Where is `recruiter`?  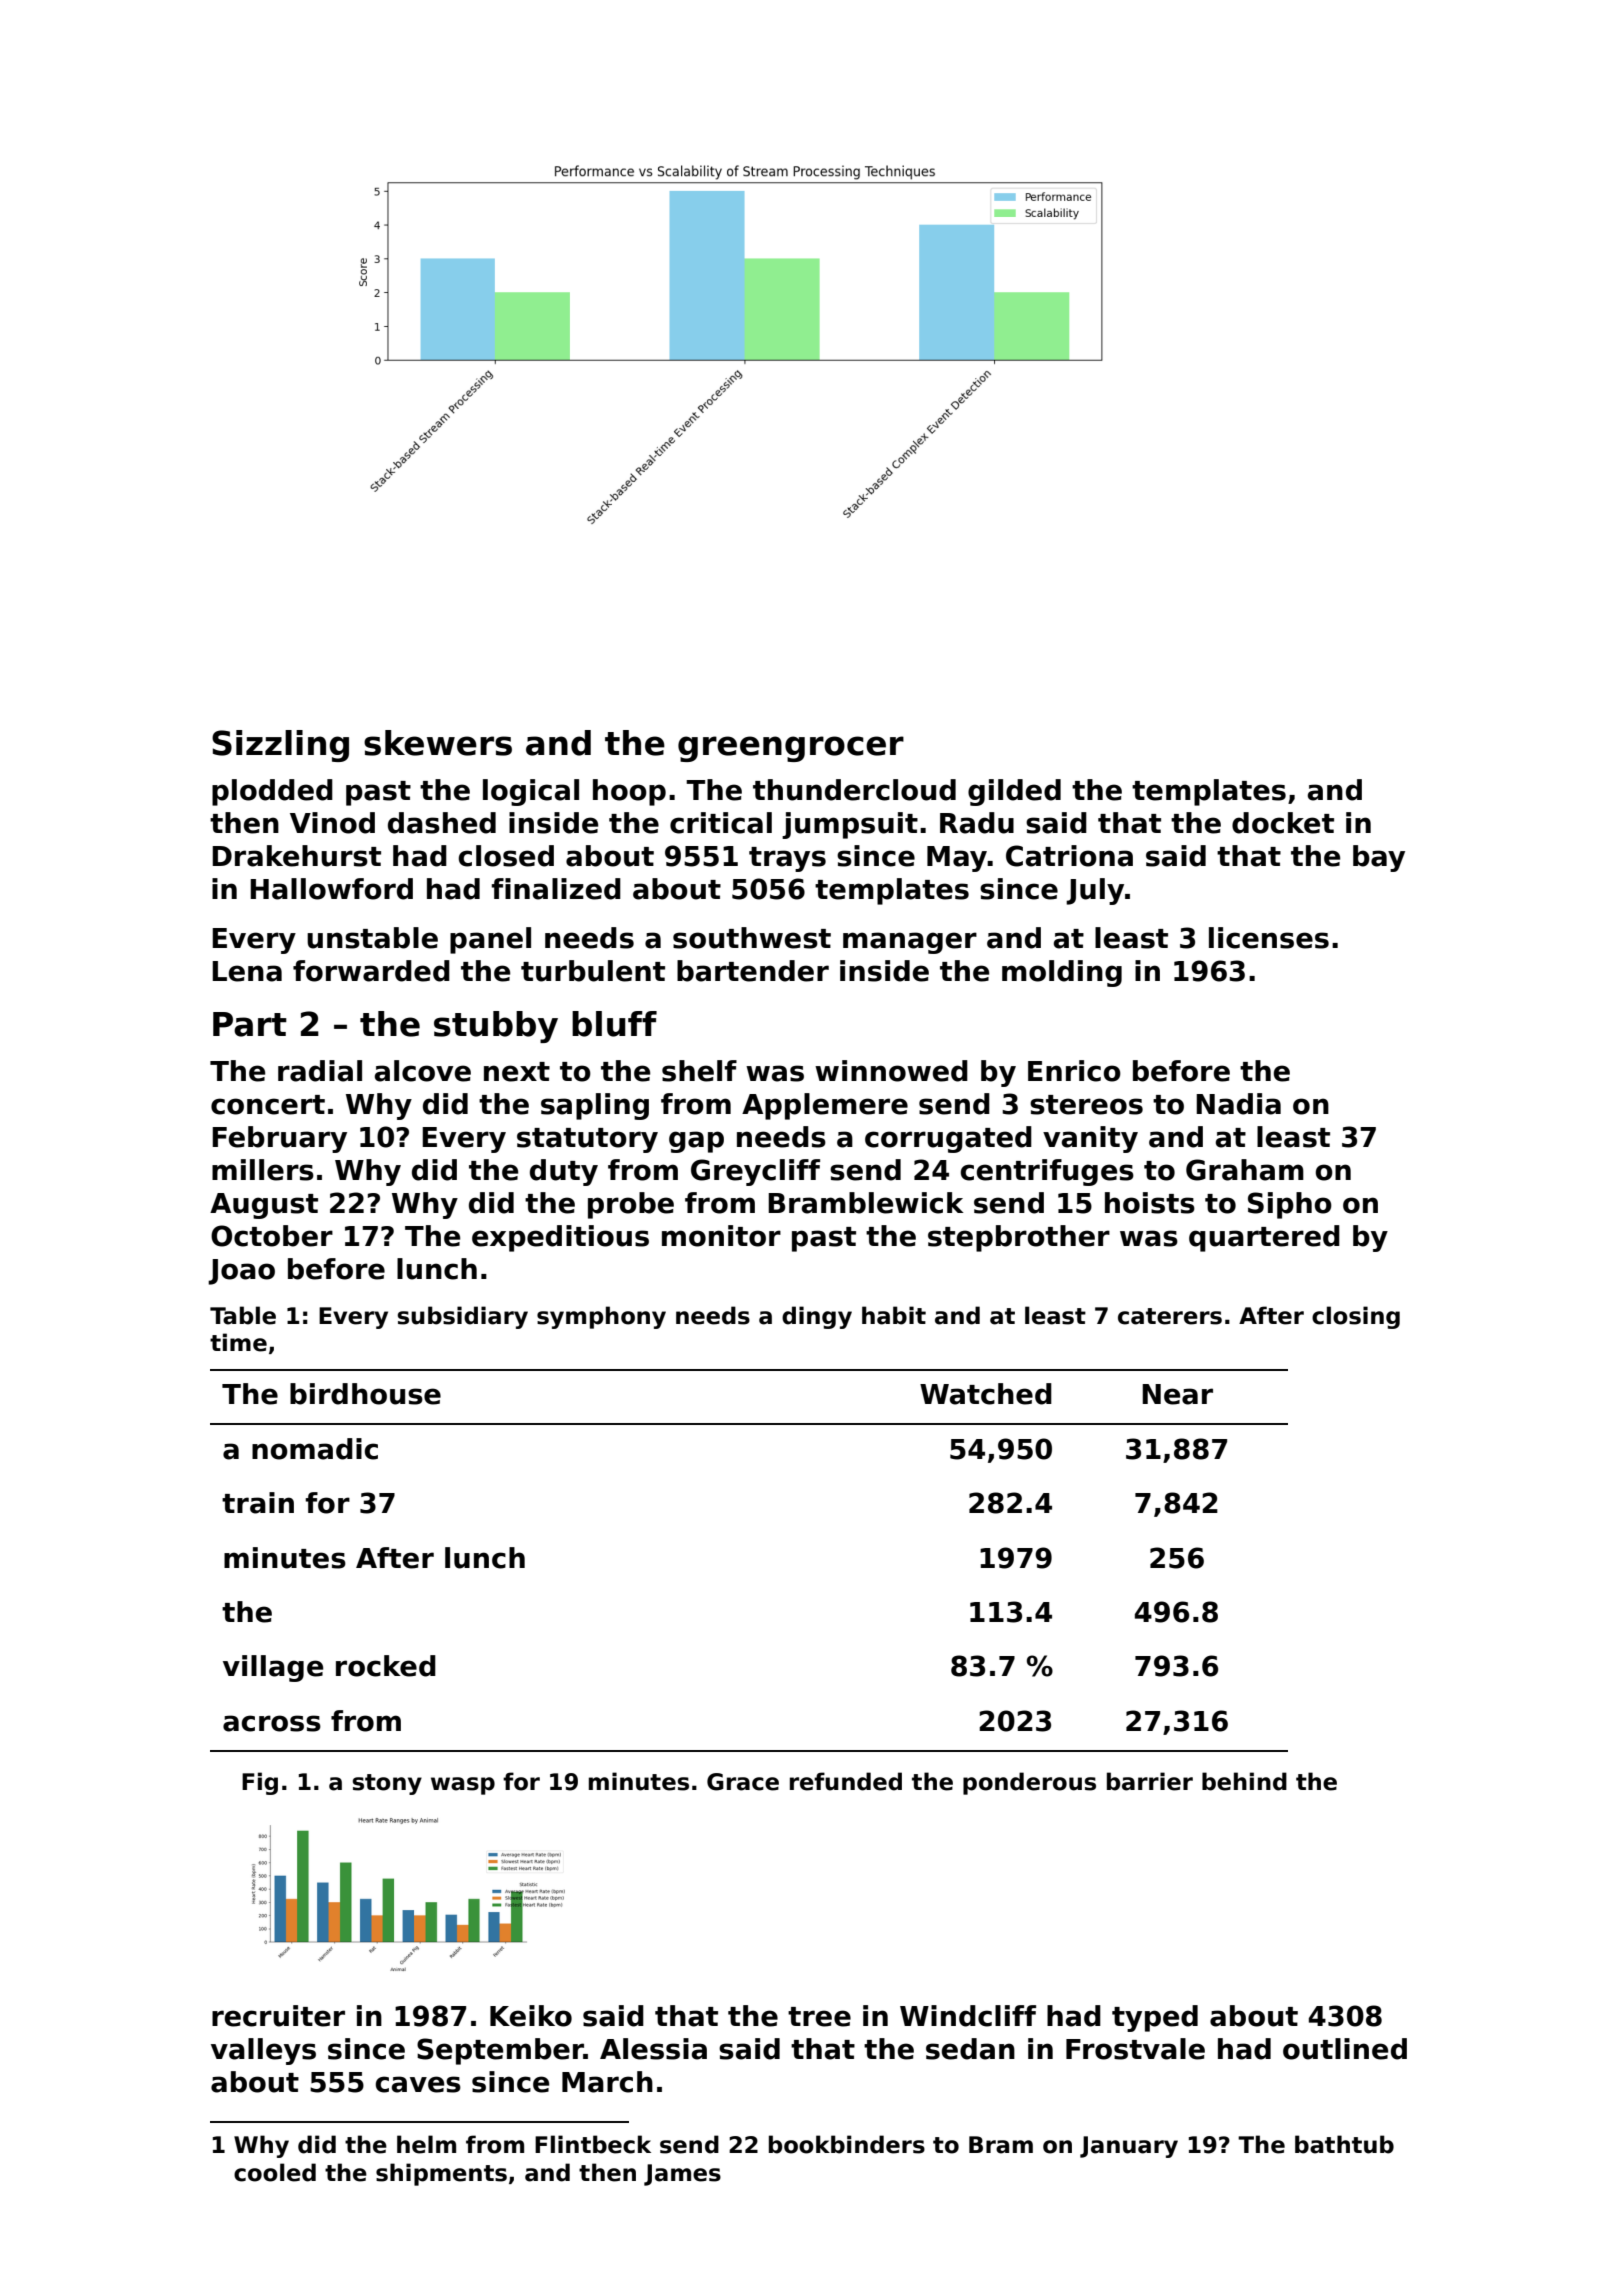 recruiter is located at coordinates (278, 2016).
